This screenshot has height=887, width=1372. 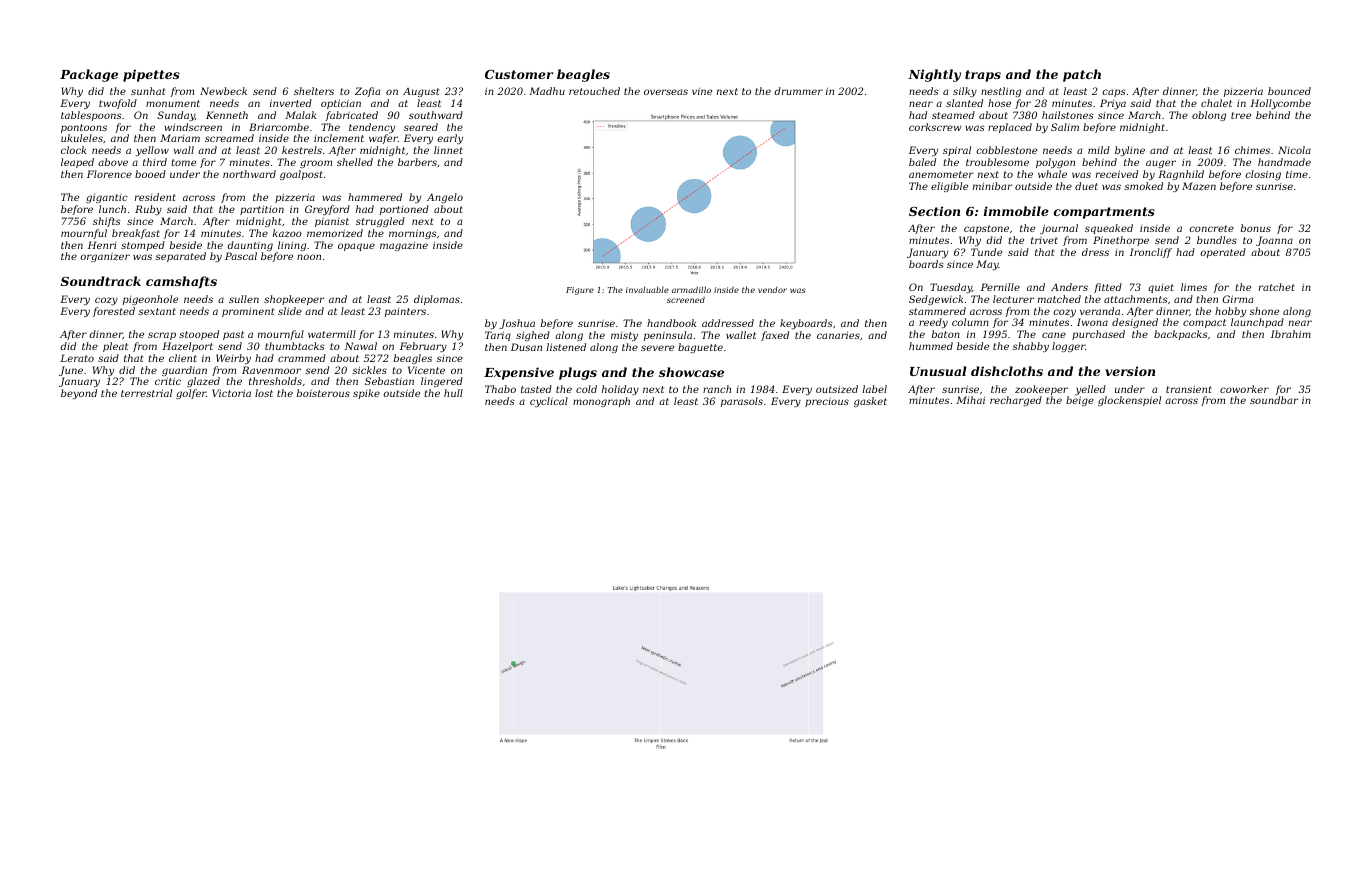 I want to click on retouched, so click(x=594, y=91).
